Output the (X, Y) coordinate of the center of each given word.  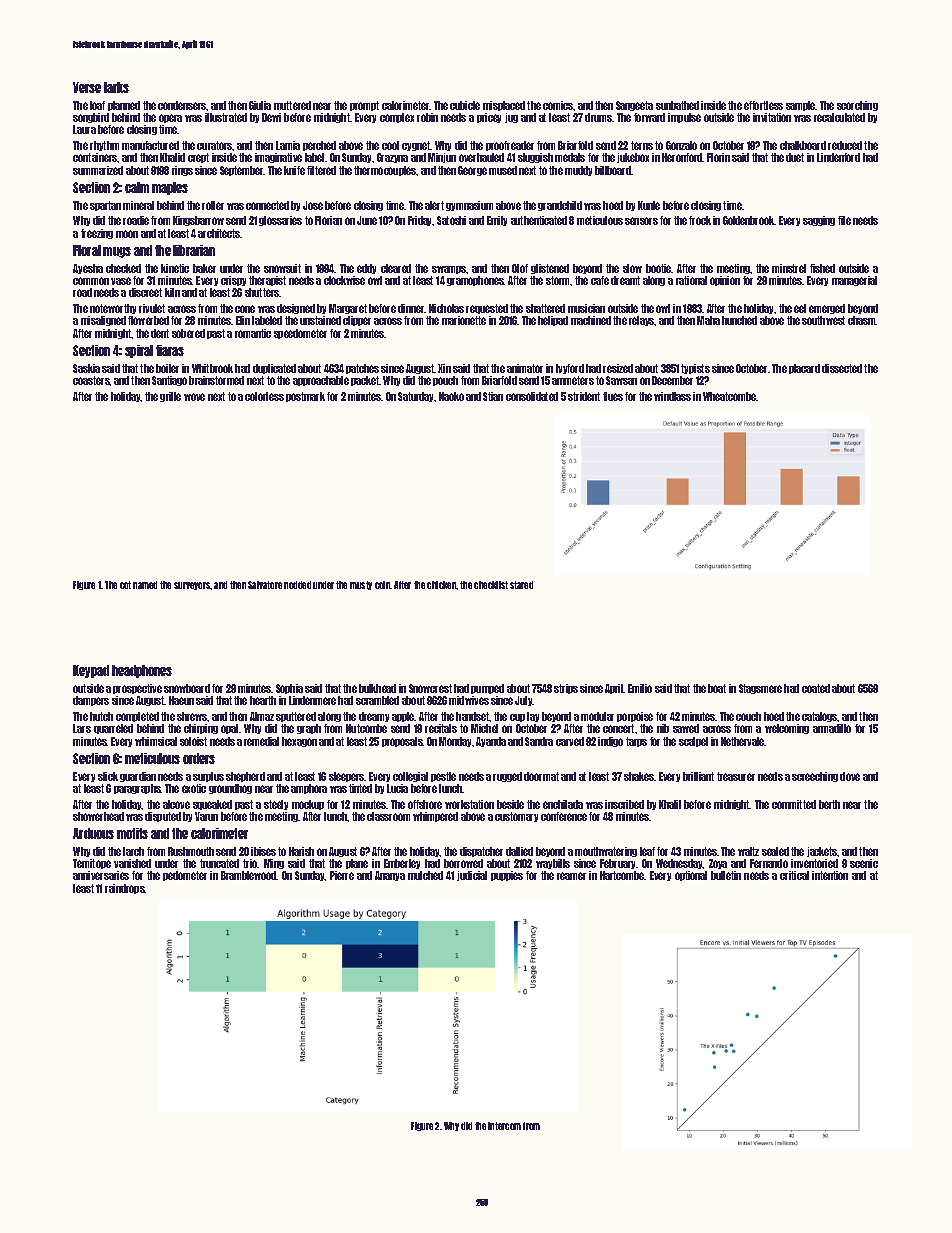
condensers (182, 105)
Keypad (91, 671)
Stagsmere (760, 689)
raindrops (125, 889)
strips (566, 689)
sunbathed (677, 105)
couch (748, 716)
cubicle (465, 105)
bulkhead (377, 688)
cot (125, 585)
